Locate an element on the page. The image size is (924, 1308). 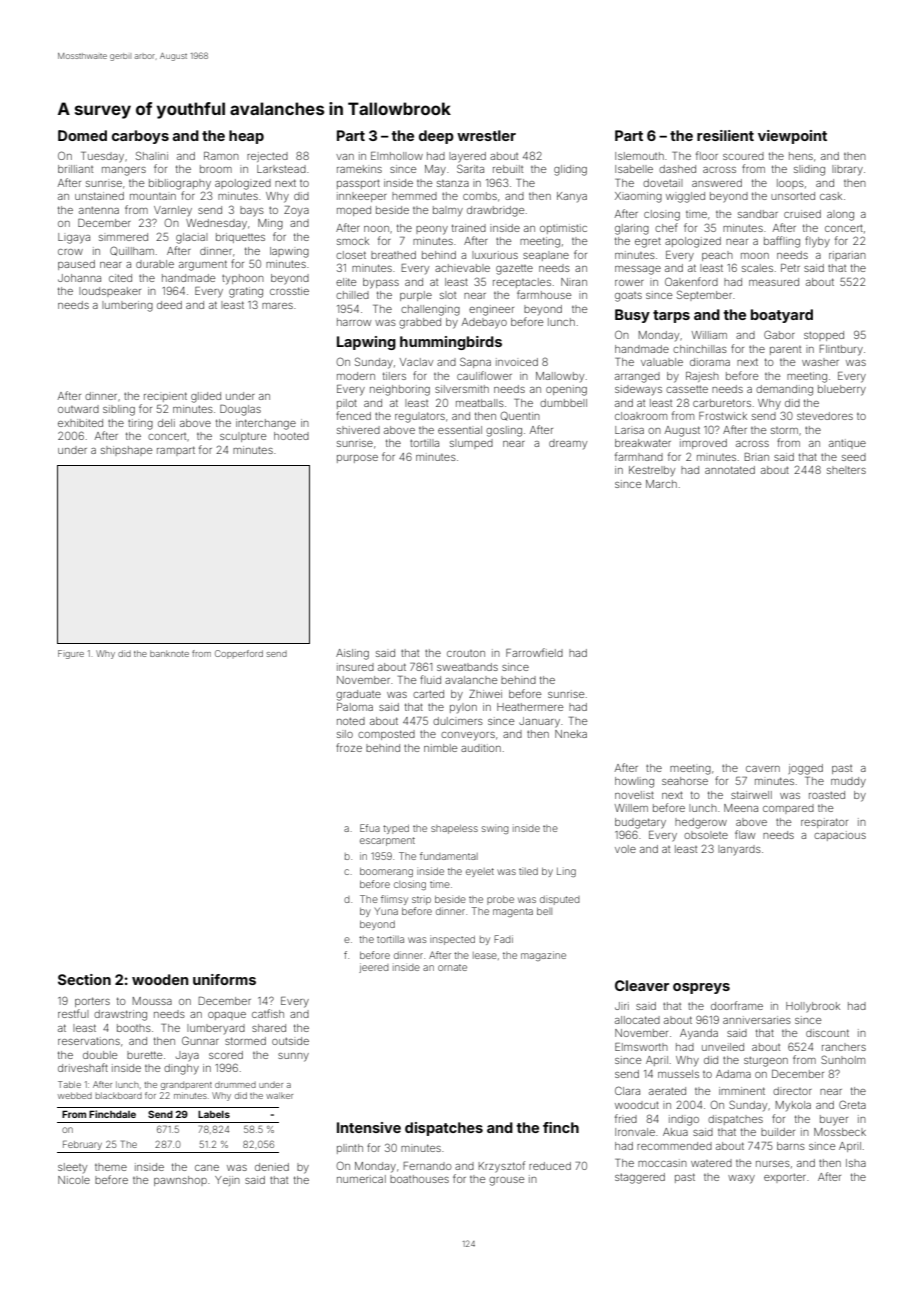
brilliant is located at coordinates (75, 169).
